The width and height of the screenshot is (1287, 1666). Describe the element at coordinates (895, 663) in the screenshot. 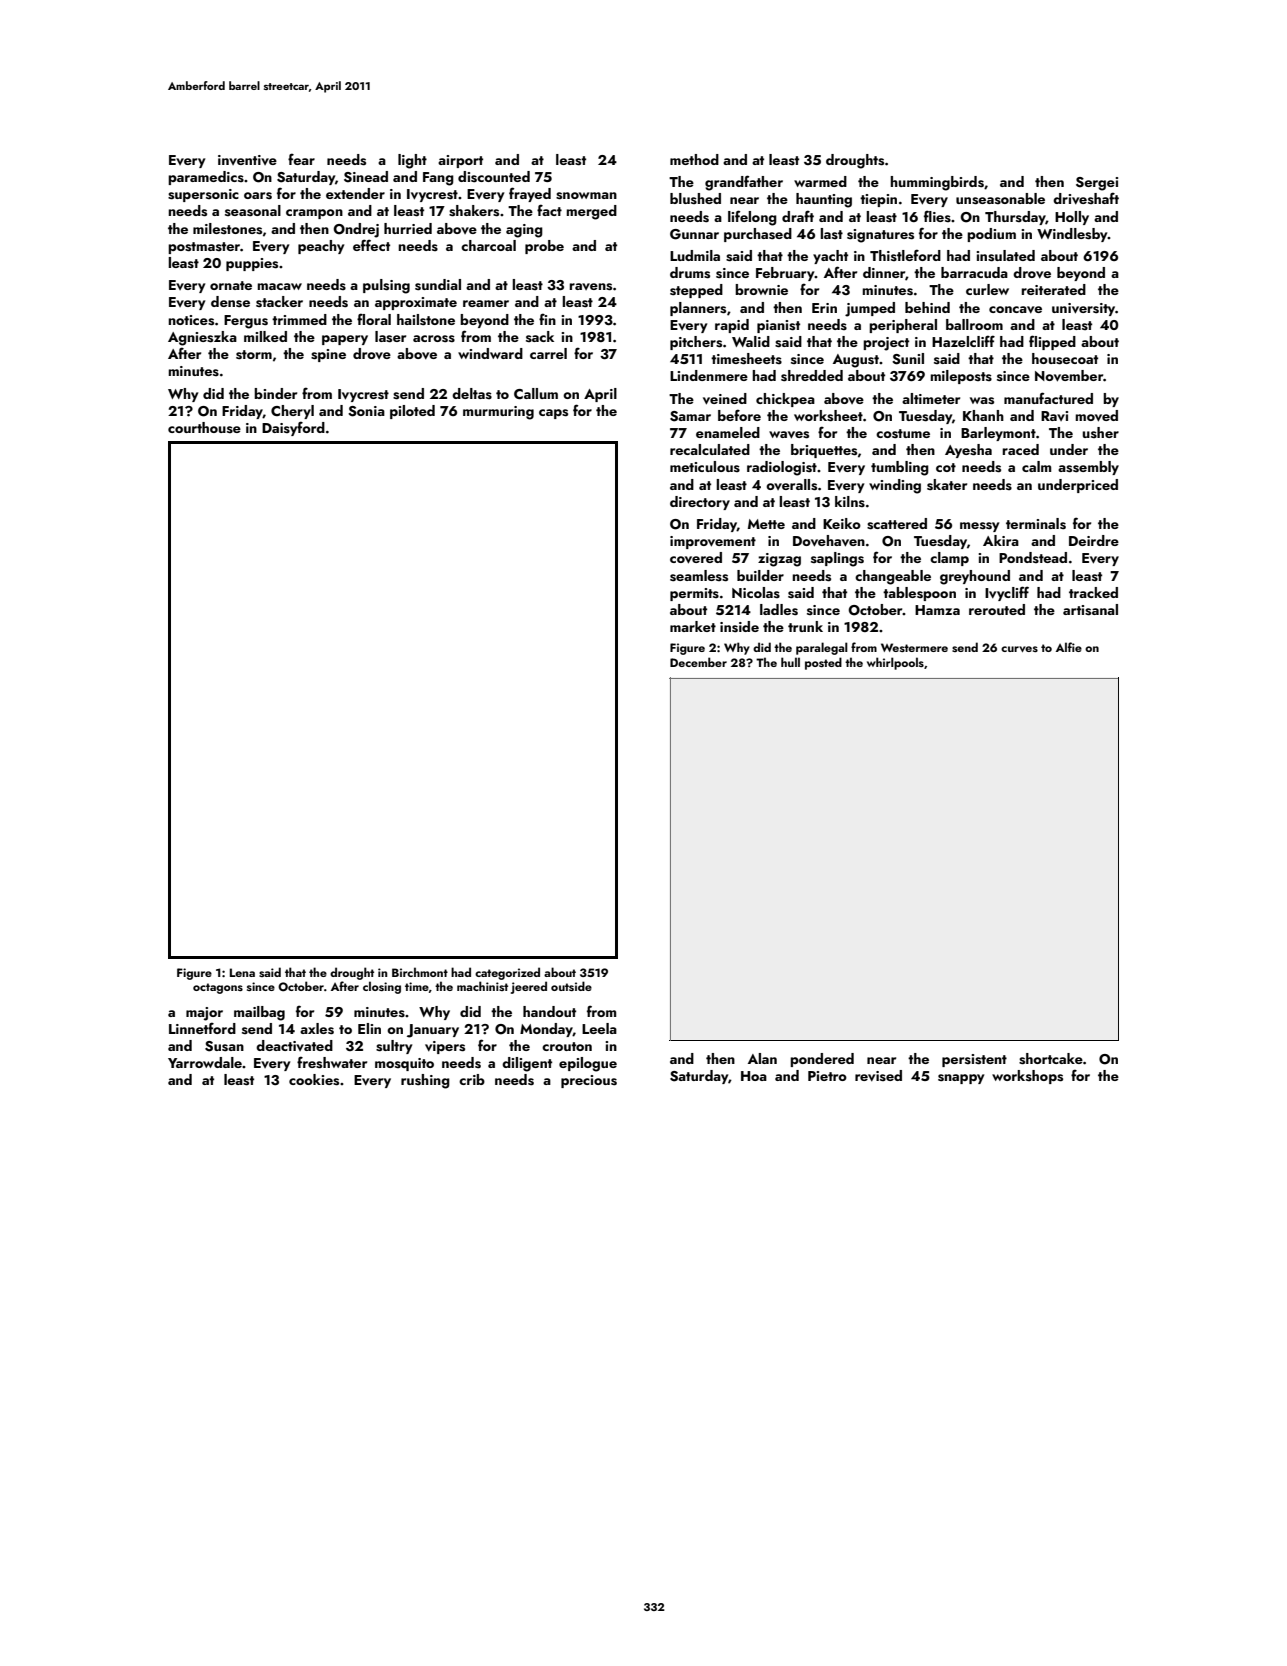

I see `whirlpools` at that location.
